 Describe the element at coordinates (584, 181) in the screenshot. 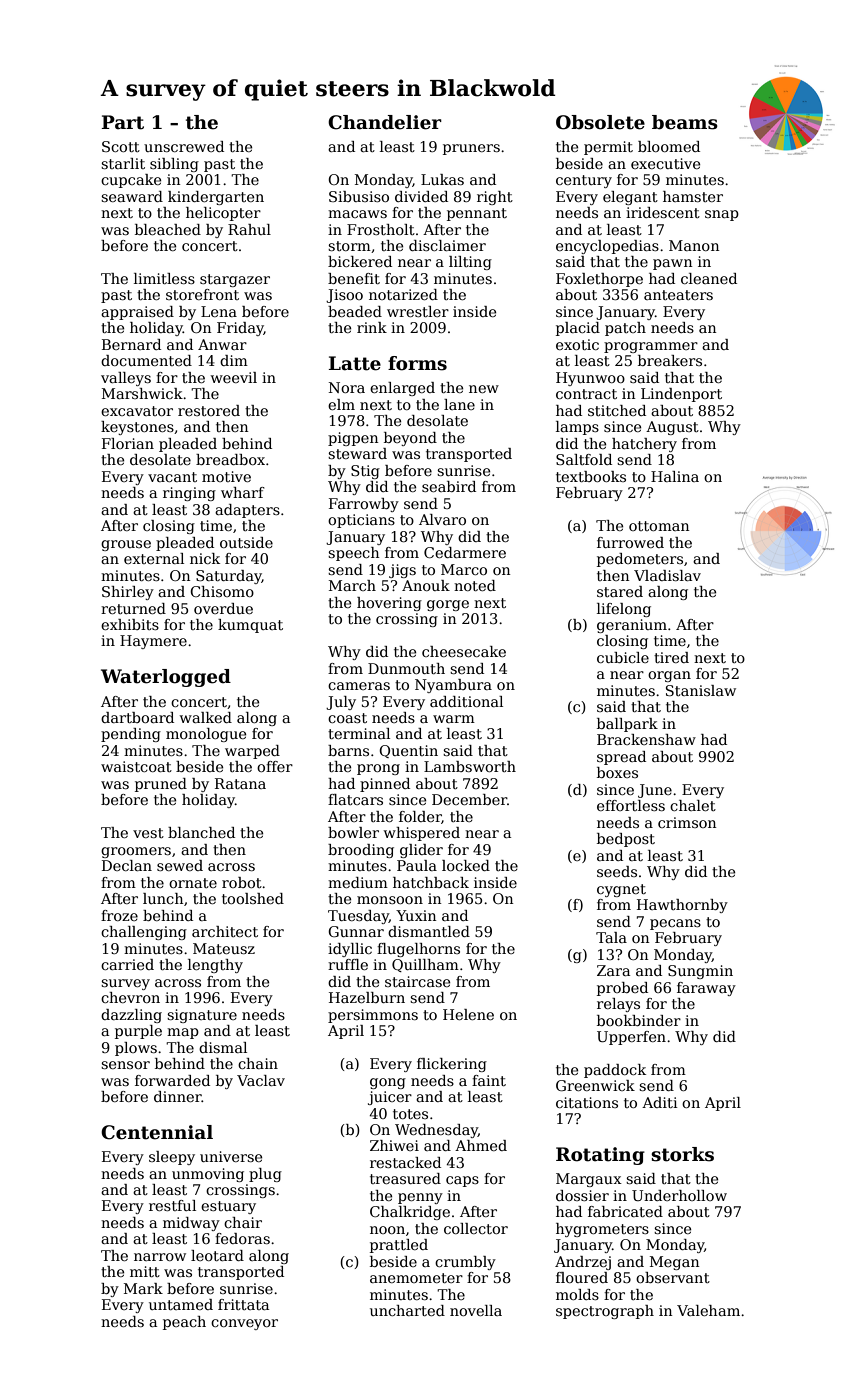

I see `century` at that location.
